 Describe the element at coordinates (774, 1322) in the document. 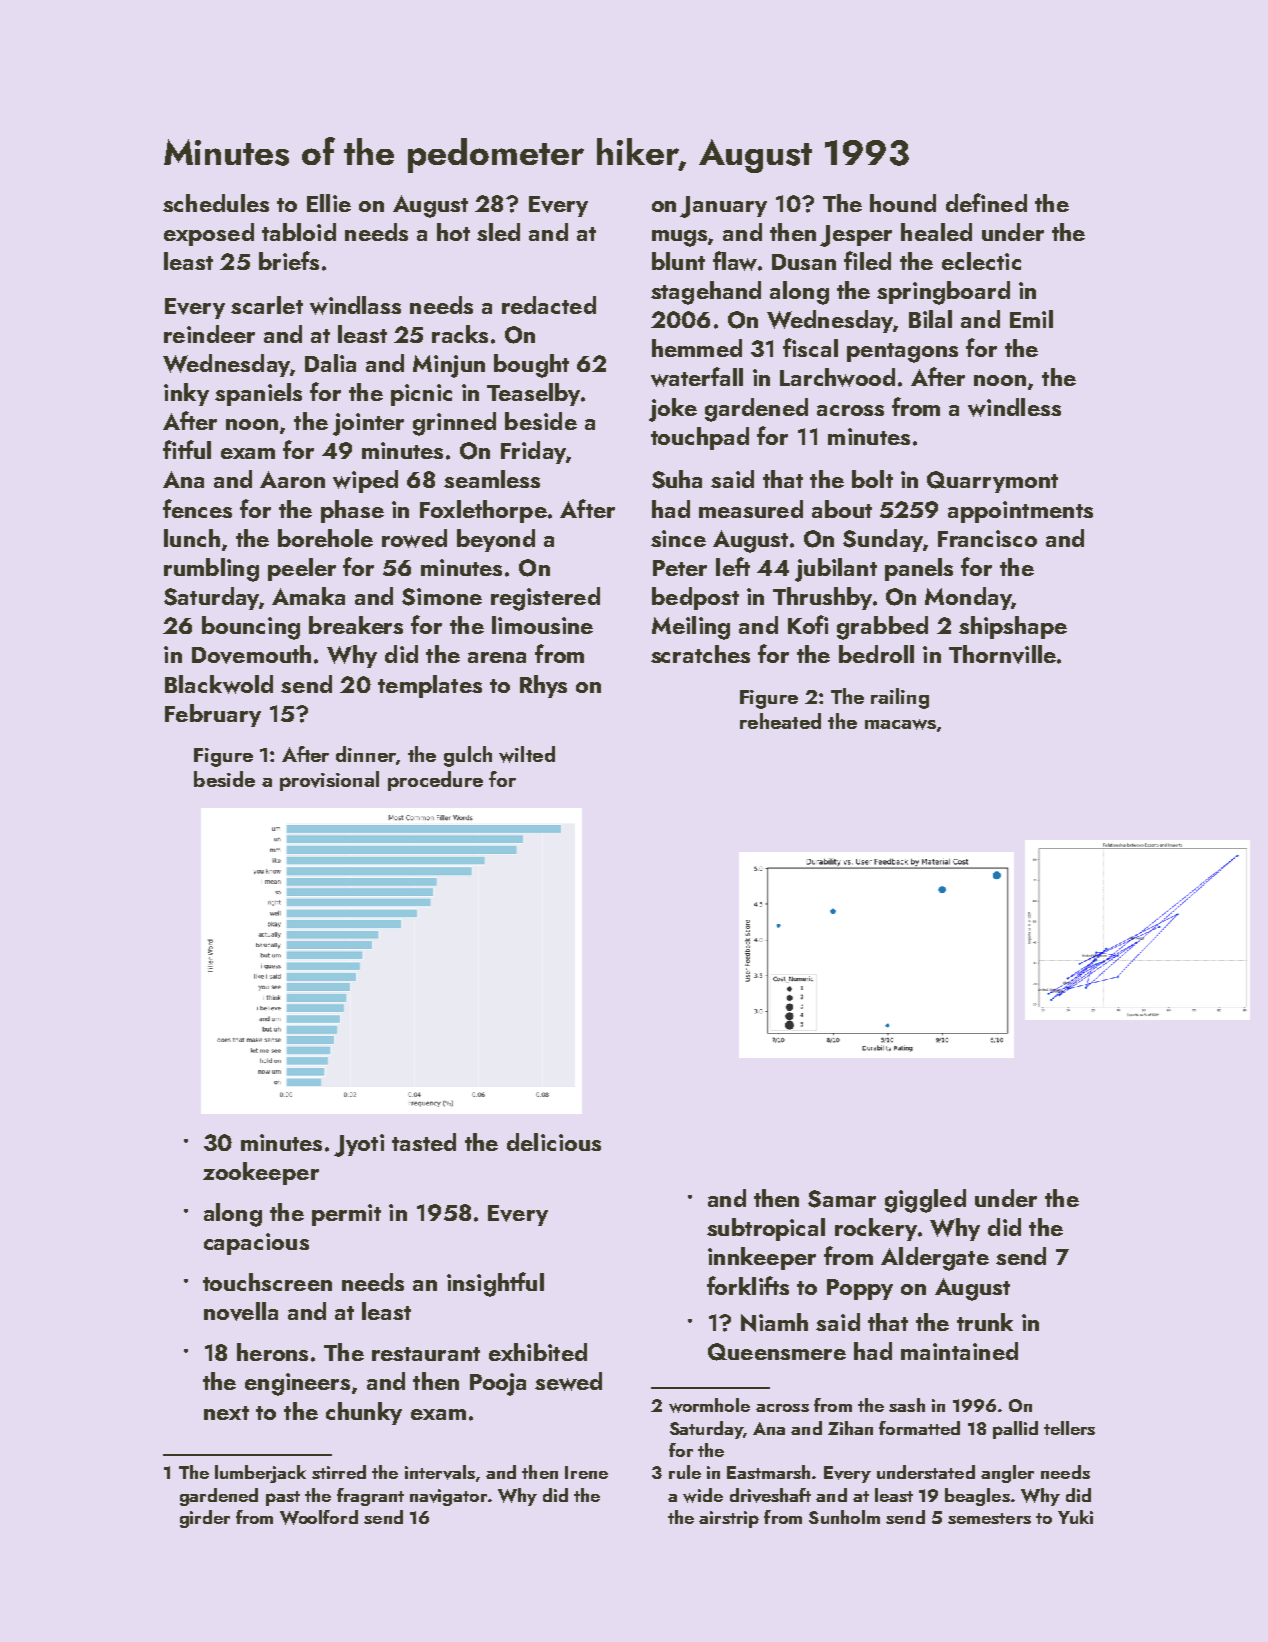

I see `Niamh` at that location.
